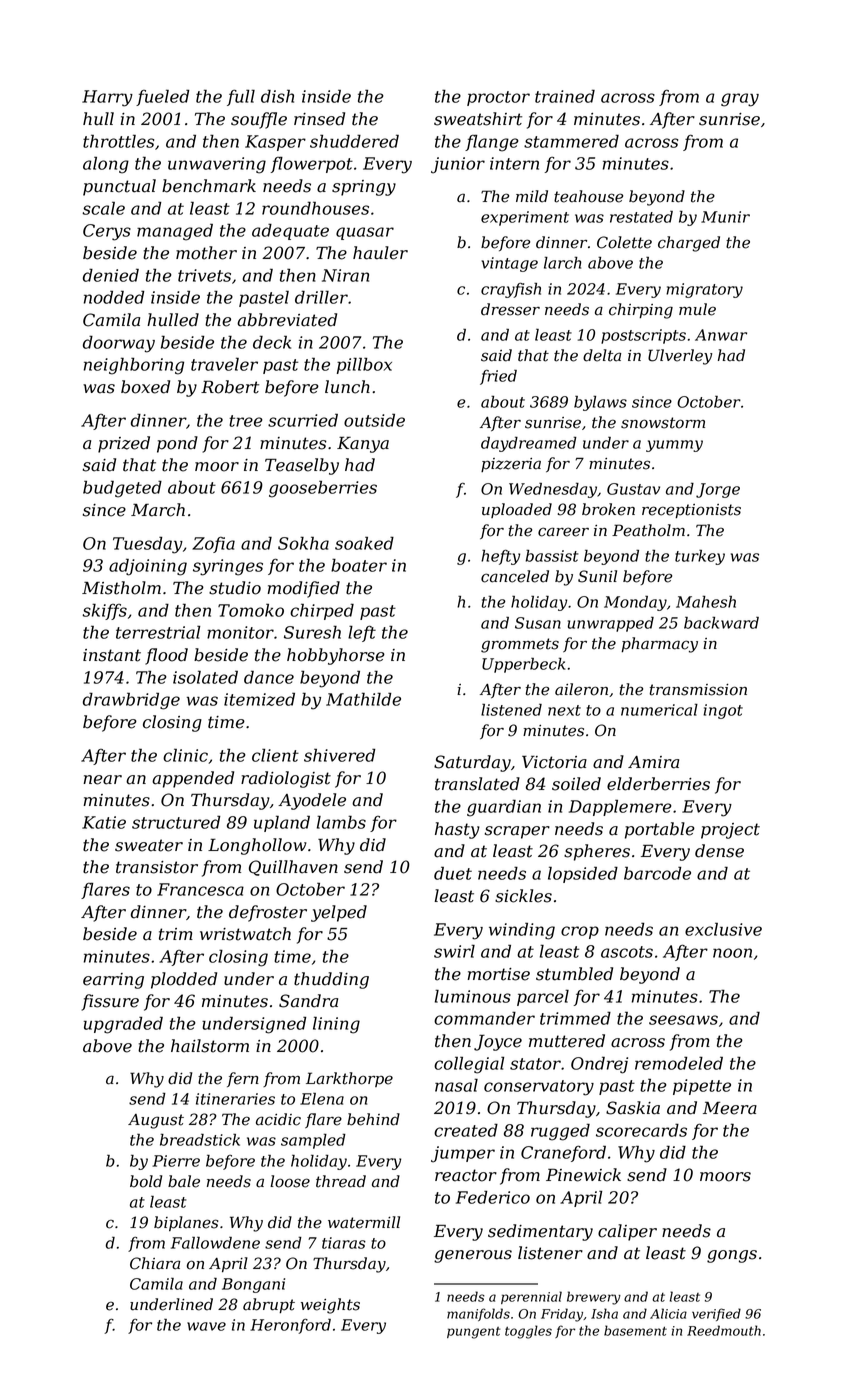  What do you see at coordinates (473, 996) in the page?
I see `luminous` at bounding box center [473, 996].
